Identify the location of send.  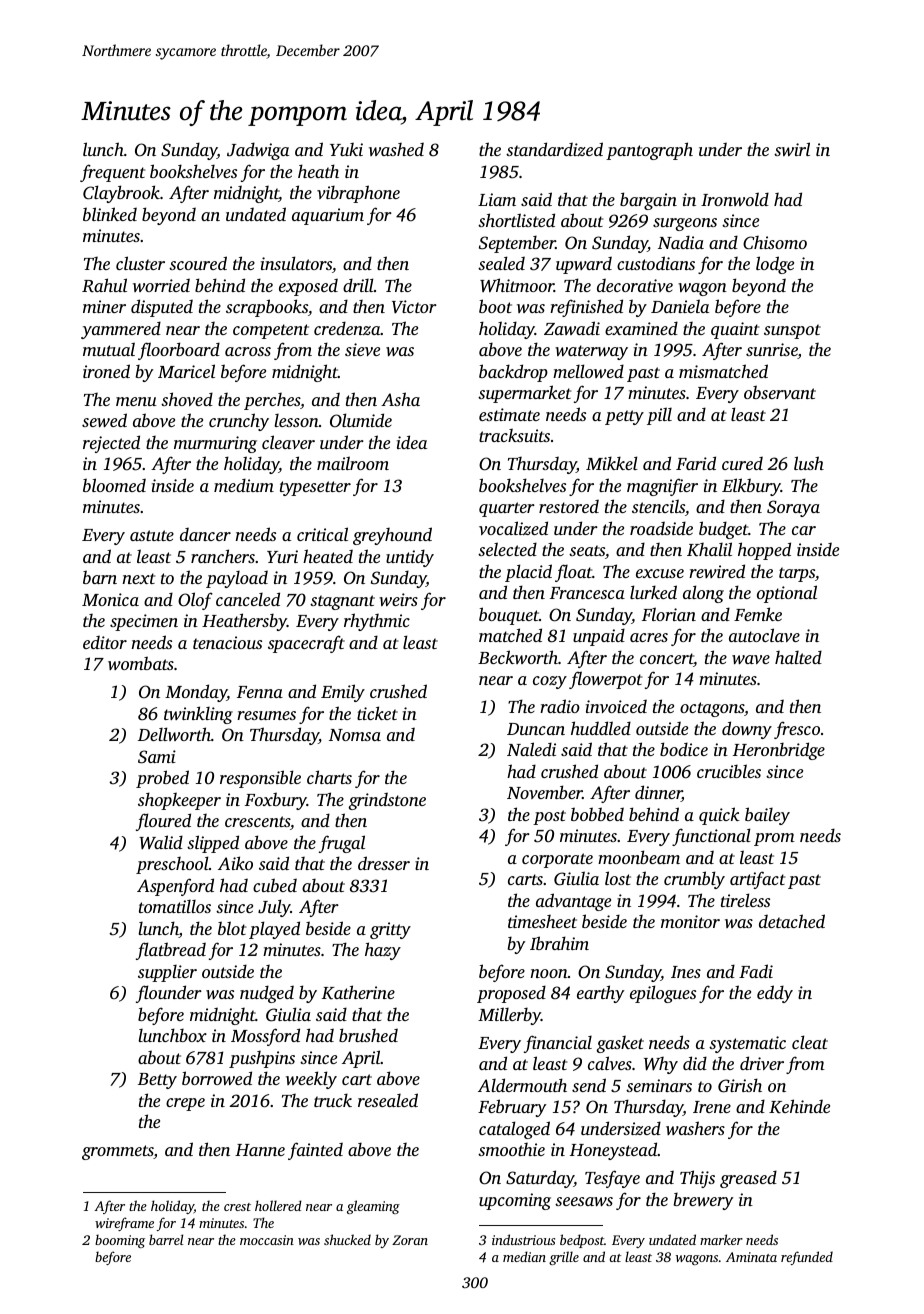
(589, 1085).
